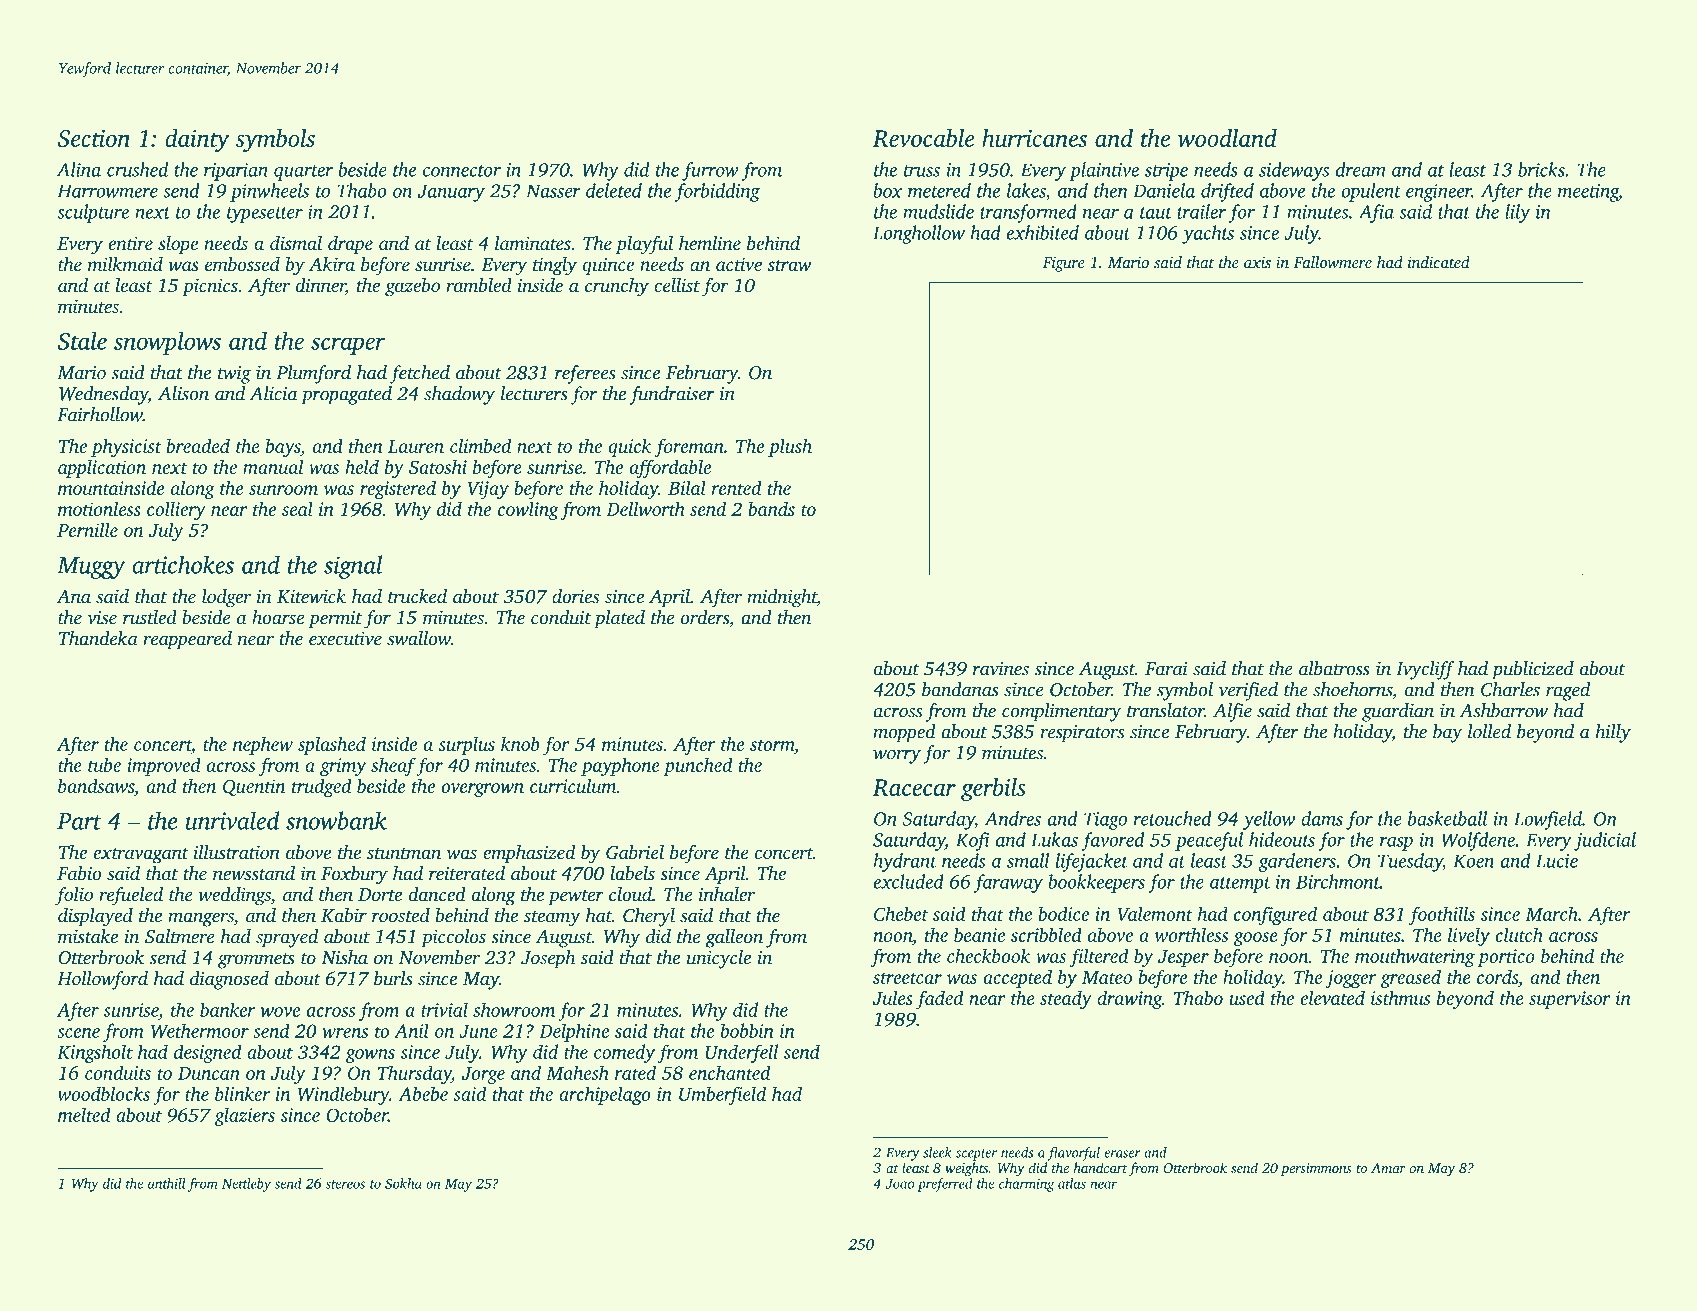  Describe the element at coordinates (1503, 710) in the page. I see `Ashbarrow` at that location.
